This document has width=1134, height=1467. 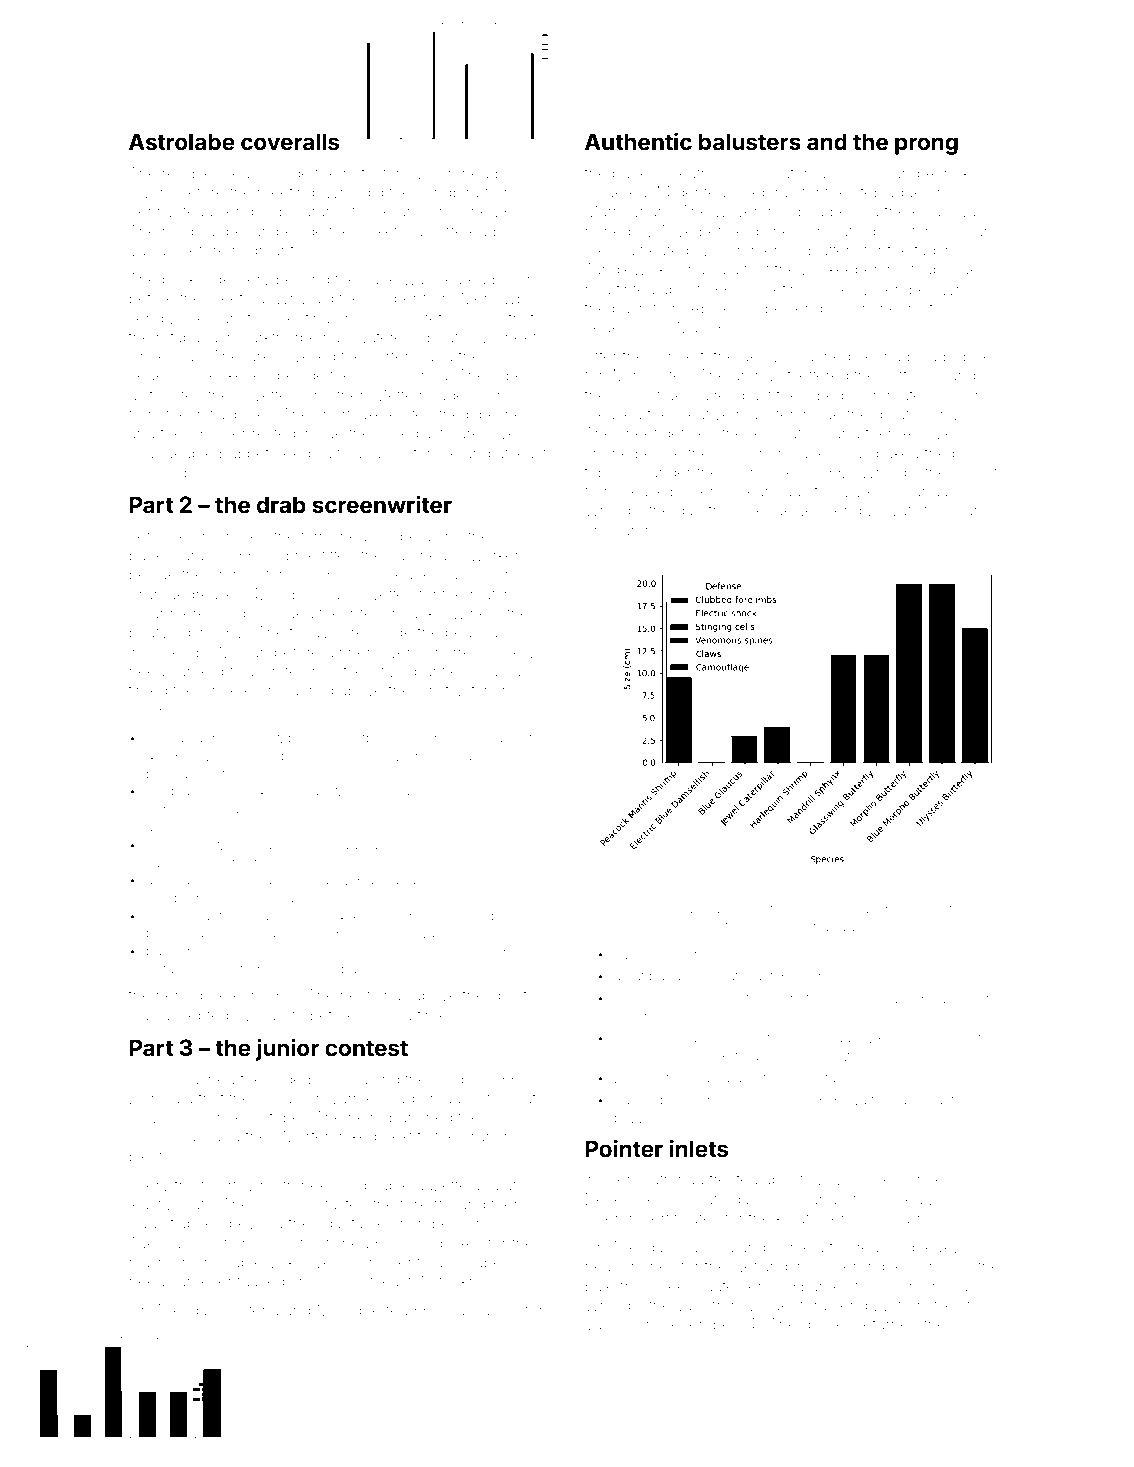 I want to click on Monique, so click(x=349, y=1311).
